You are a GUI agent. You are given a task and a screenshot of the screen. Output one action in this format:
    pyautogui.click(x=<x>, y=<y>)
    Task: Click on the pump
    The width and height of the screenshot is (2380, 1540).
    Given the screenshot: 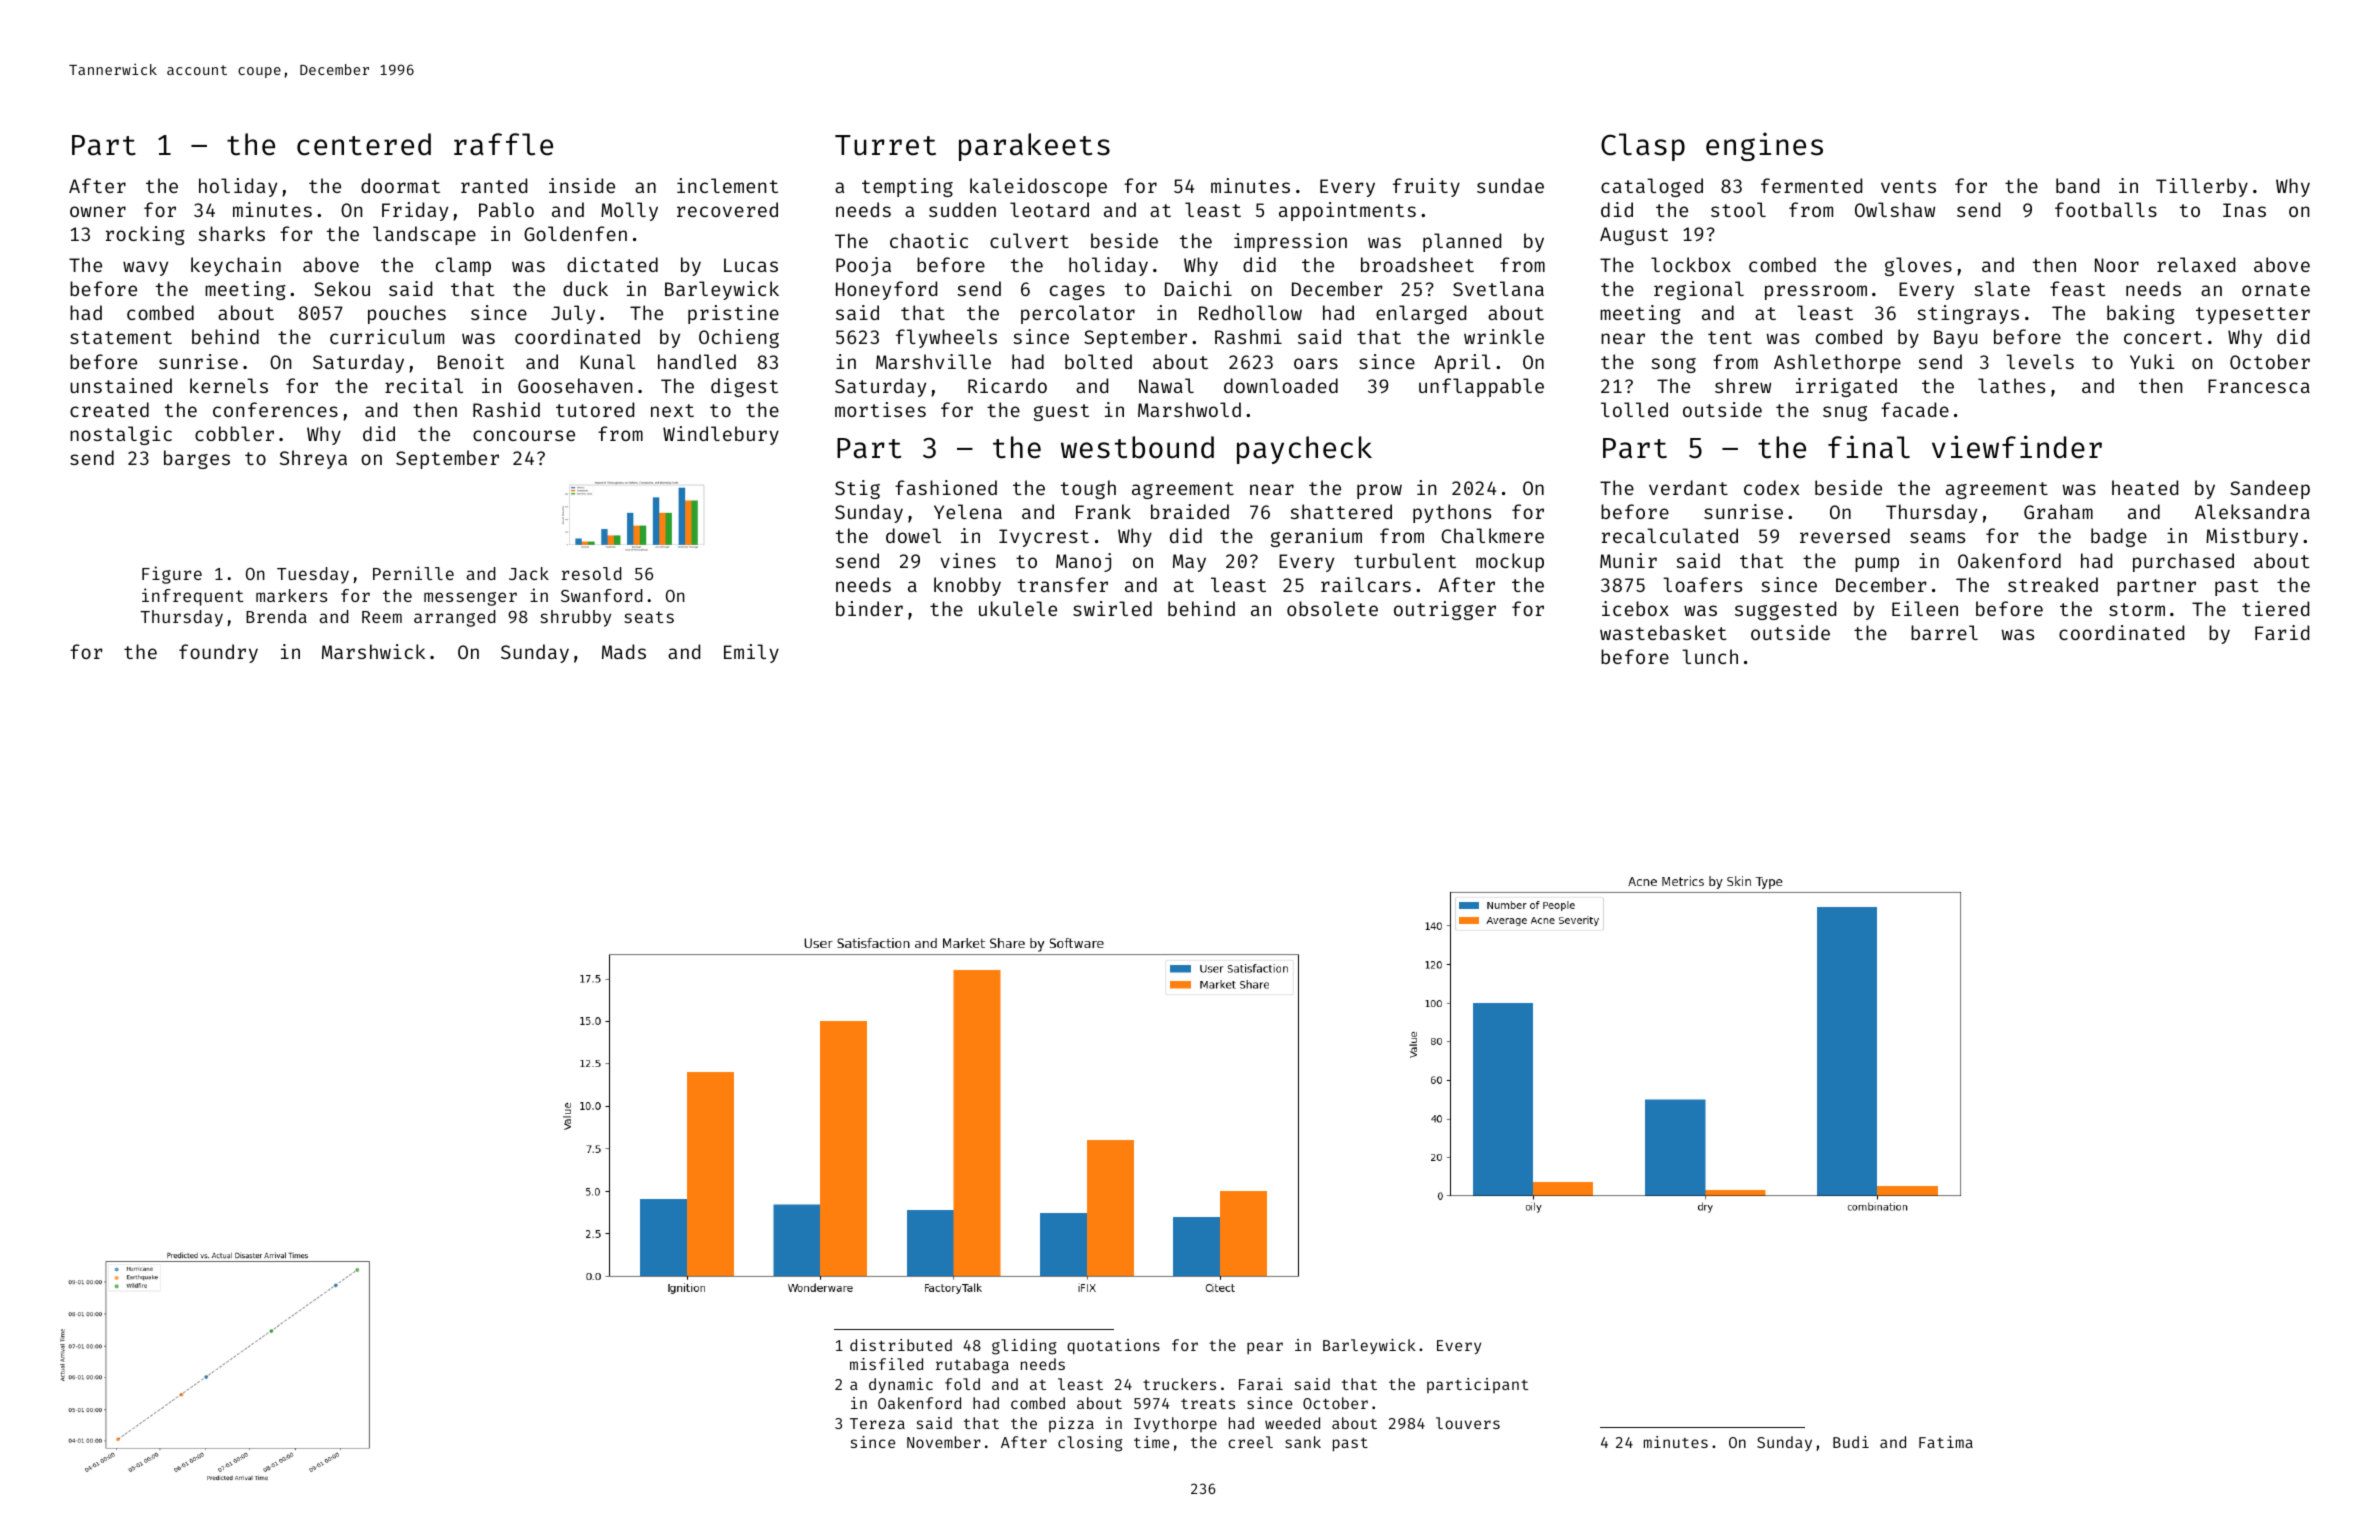 What is the action you would take?
    pyautogui.click(x=1877, y=564)
